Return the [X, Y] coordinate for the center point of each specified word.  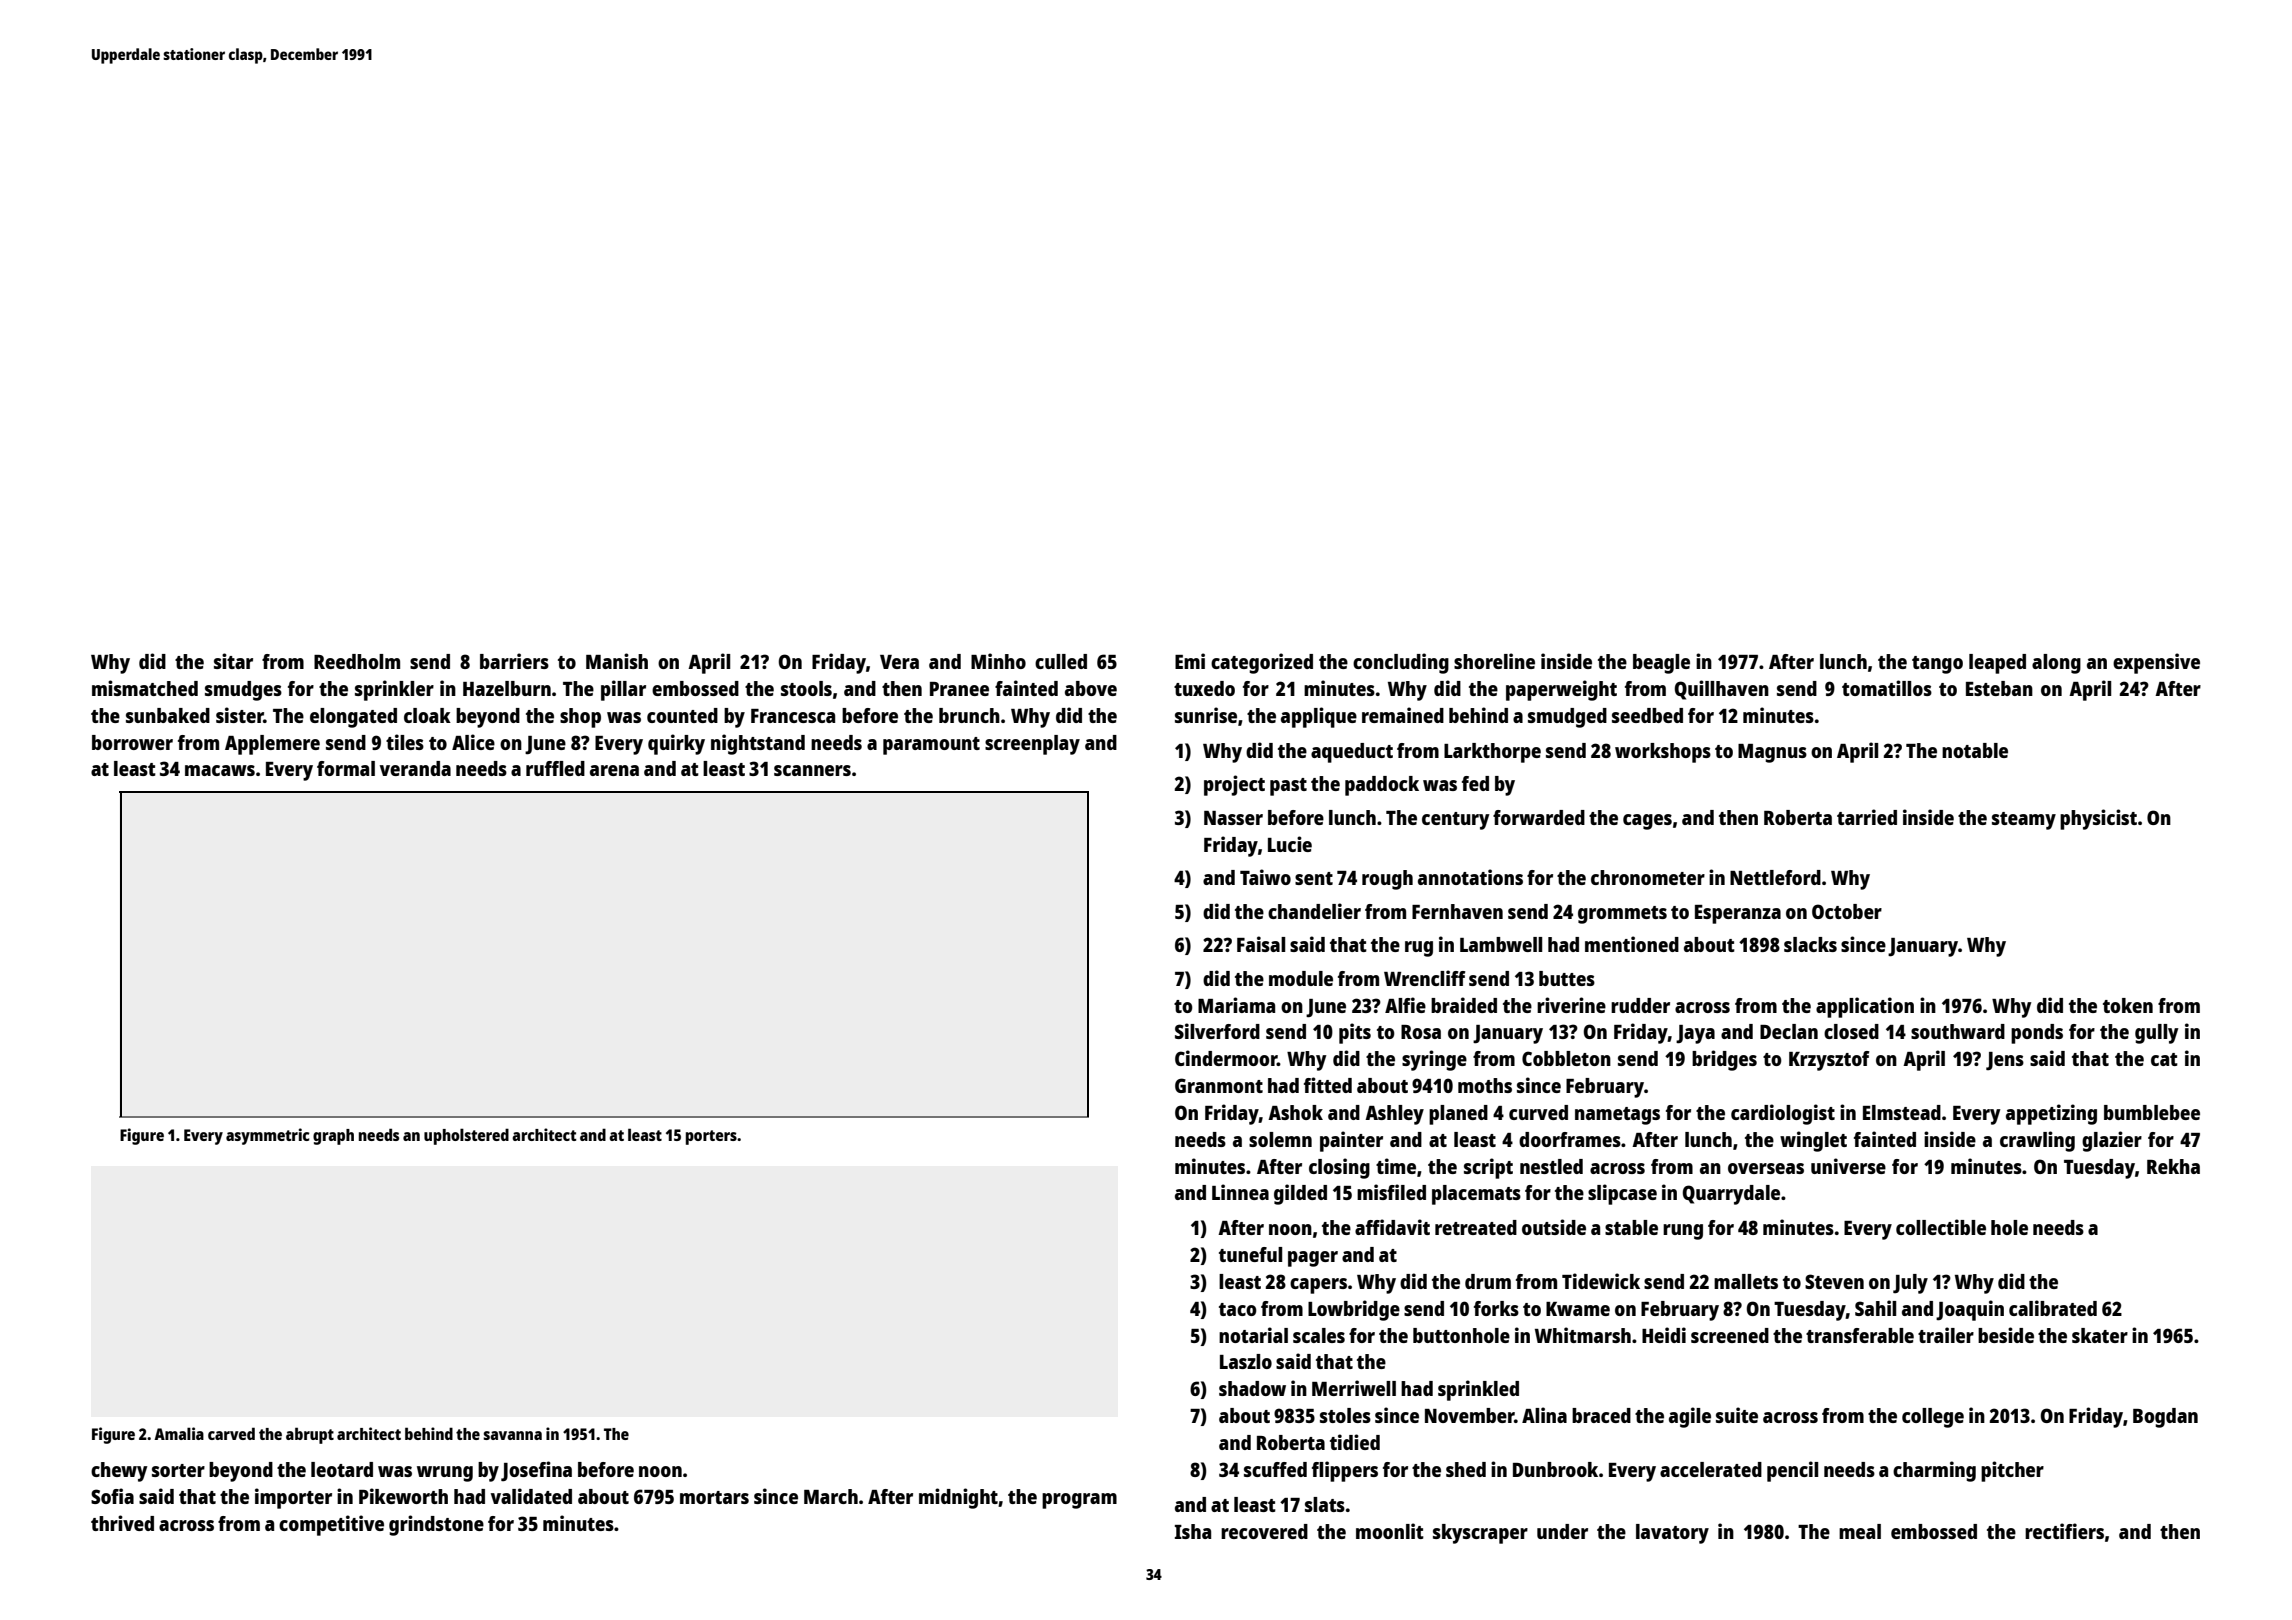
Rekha [2173, 1166]
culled [1061, 661]
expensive [2156, 663]
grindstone [436, 1525]
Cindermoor [1226, 1058]
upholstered [466, 1136]
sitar [233, 661]
